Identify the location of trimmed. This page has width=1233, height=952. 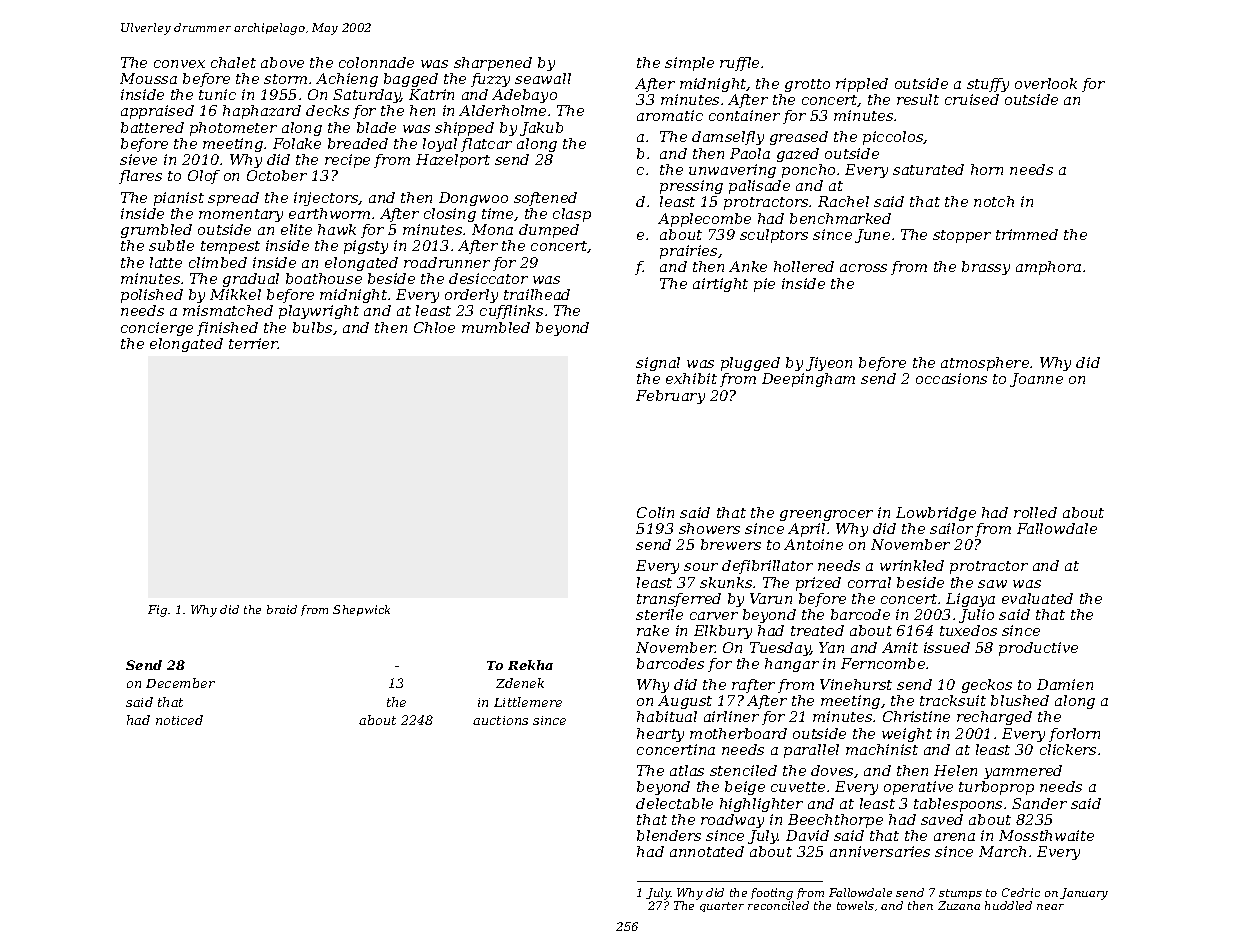
(1027, 234).
